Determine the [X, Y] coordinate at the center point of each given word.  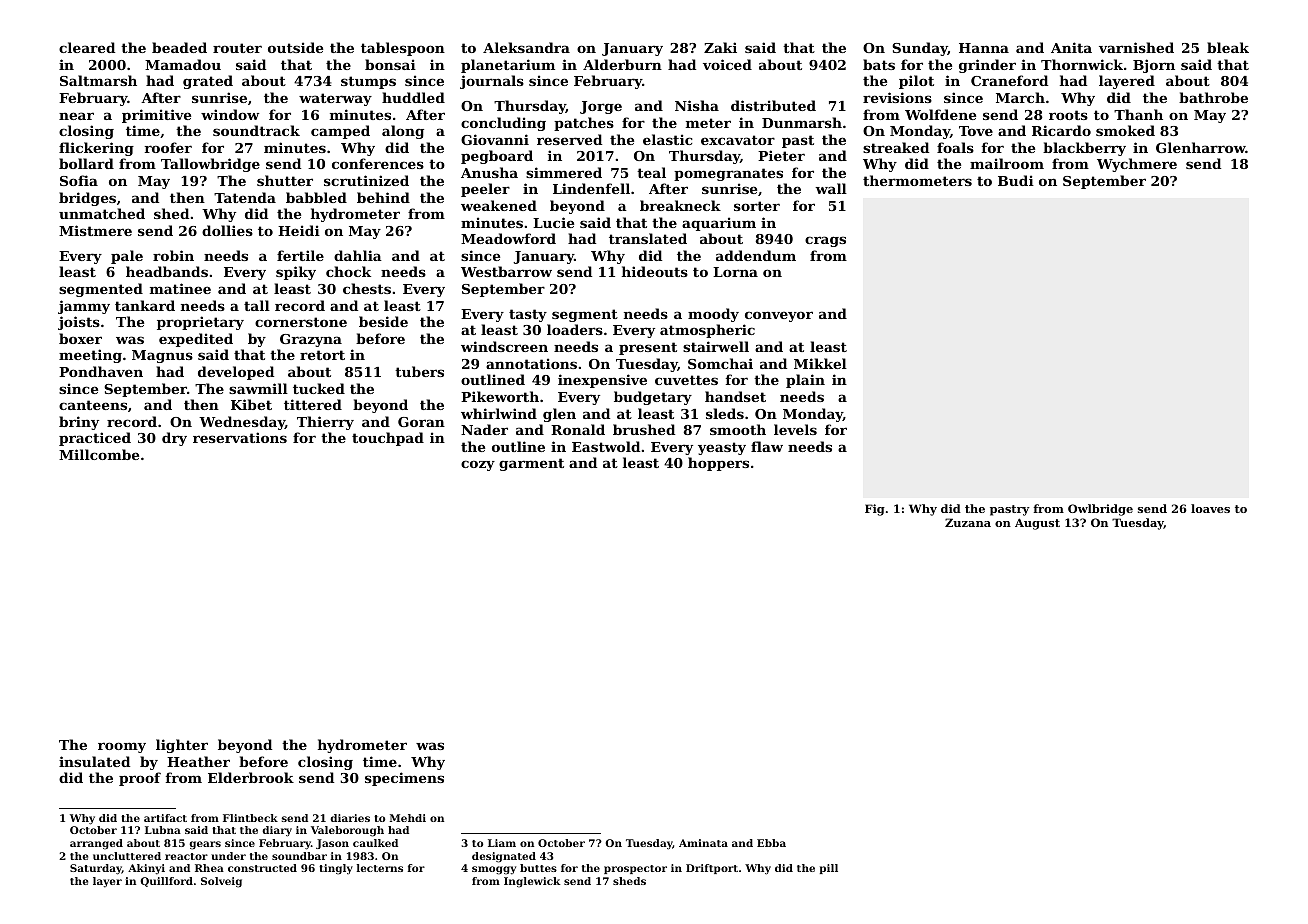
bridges [87, 199]
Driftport [712, 869]
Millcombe [99, 454]
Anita [1071, 47]
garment [531, 464]
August [1037, 524]
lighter [182, 746]
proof [140, 779]
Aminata [703, 843]
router [237, 48]
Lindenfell [591, 188]
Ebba [771, 843]
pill [829, 869]
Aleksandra [526, 47]
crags [825, 241]
